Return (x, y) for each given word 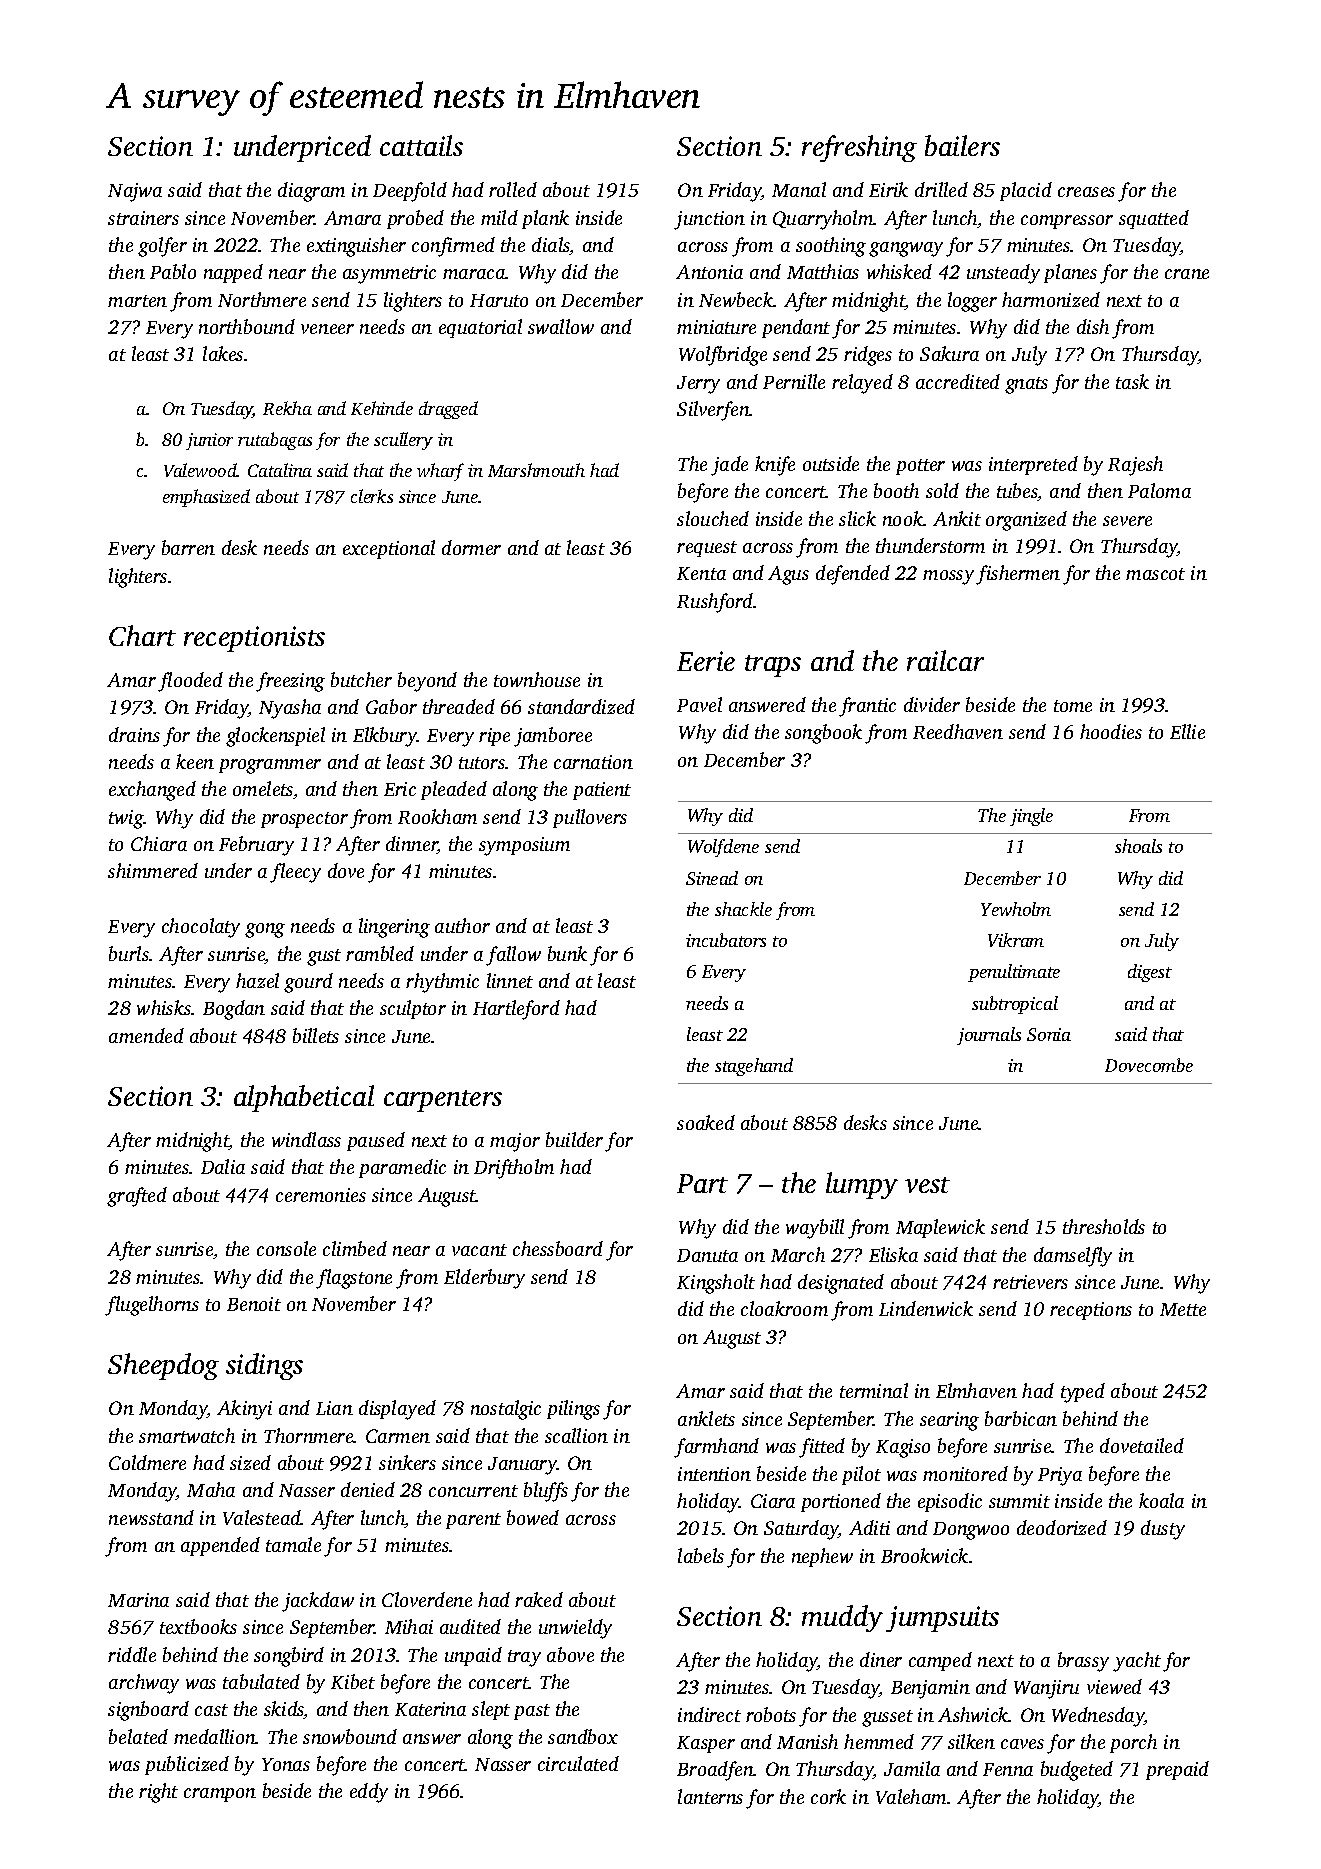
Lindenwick (926, 1308)
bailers (962, 145)
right (158, 1793)
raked (539, 1599)
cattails (421, 145)
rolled (513, 189)
